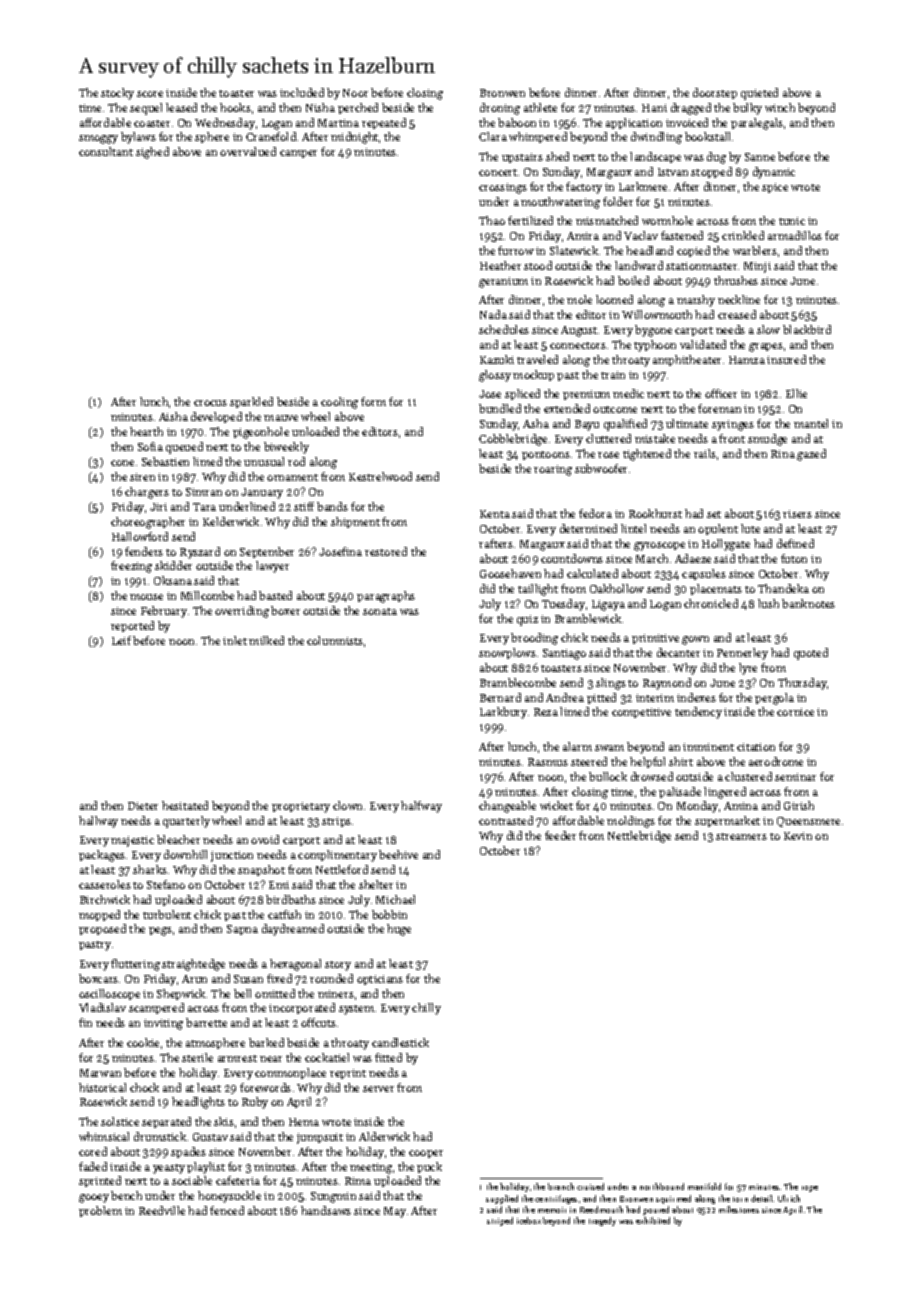 This image has width=924, height=1308. I want to click on glossy, so click(495, 376).
